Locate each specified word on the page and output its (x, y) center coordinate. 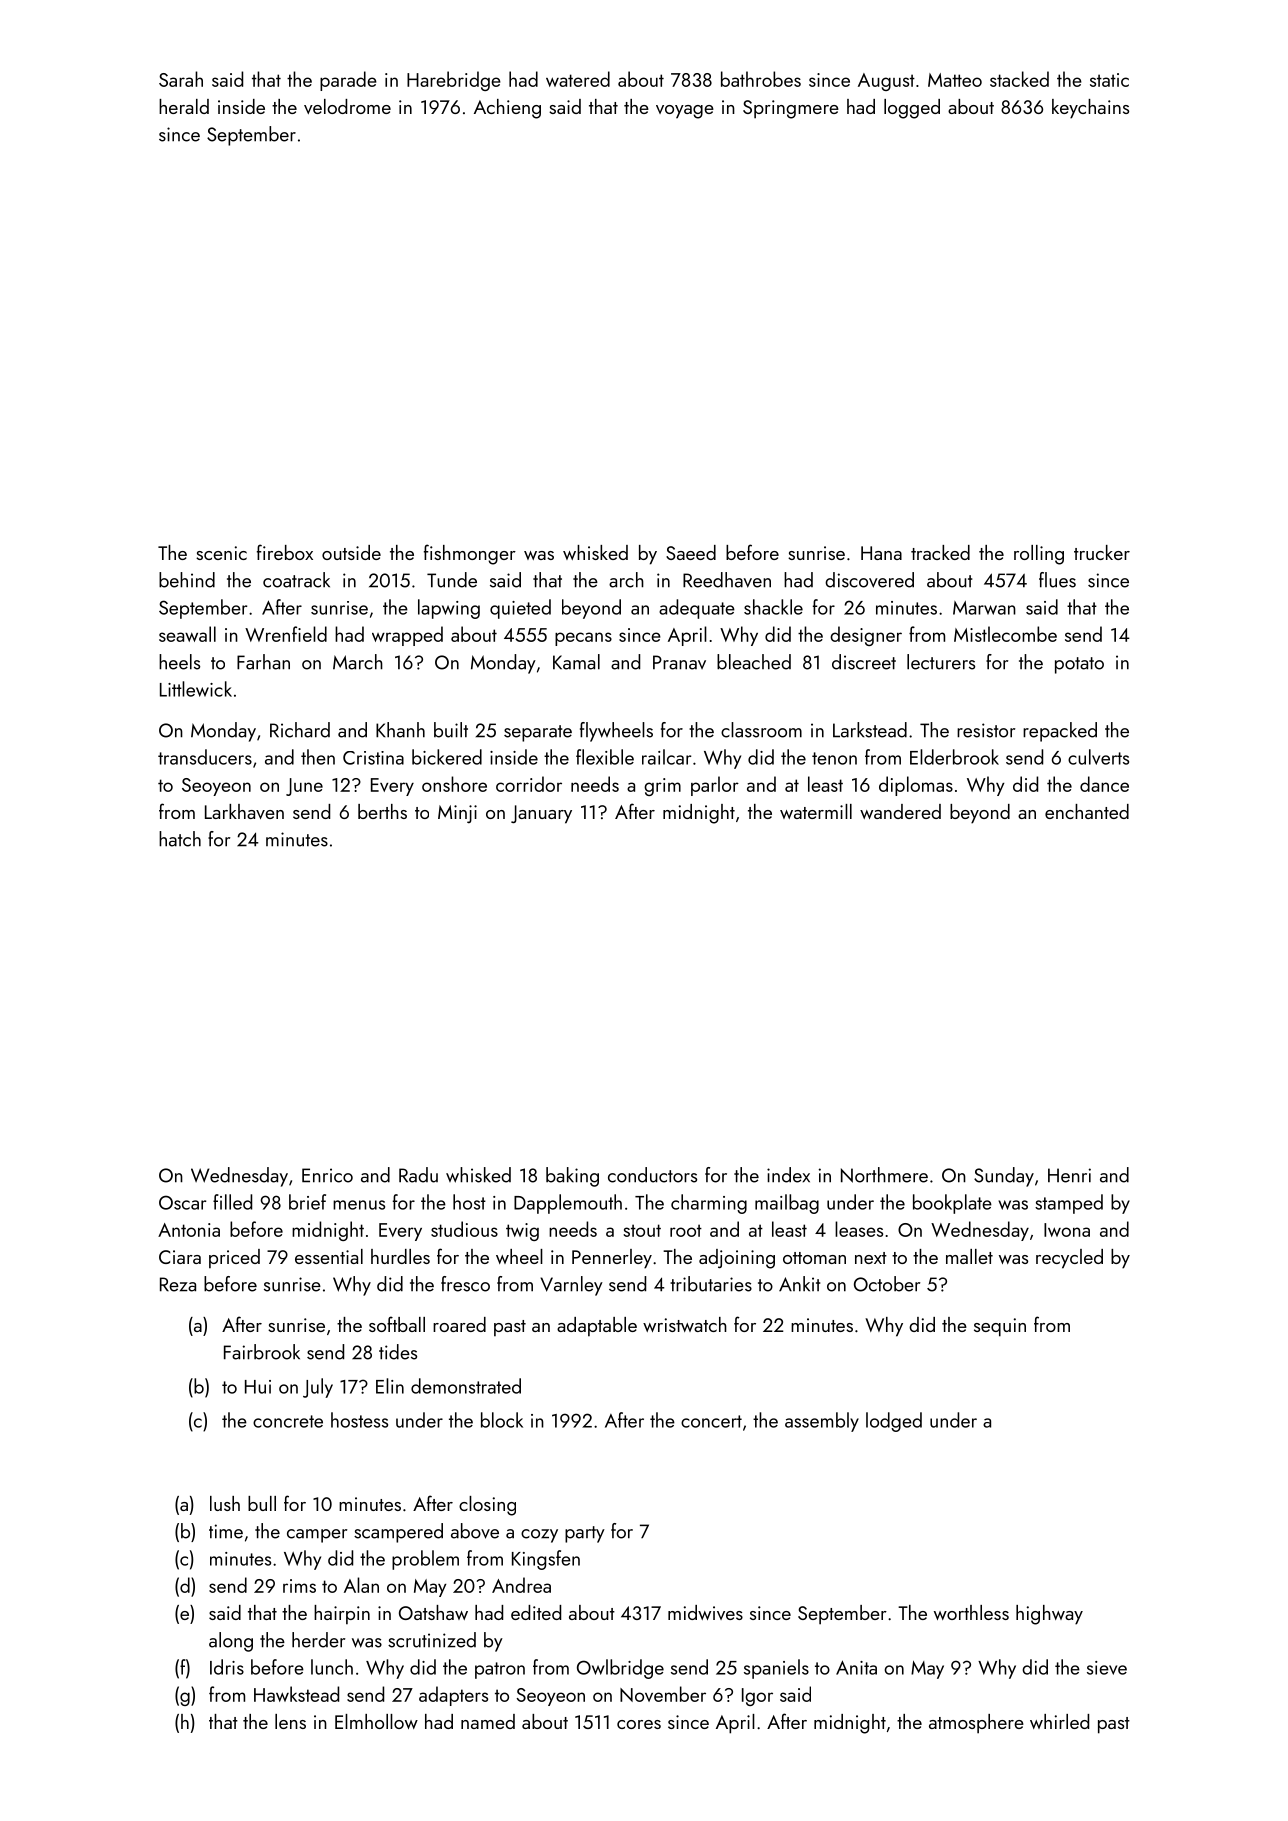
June (304, 787)
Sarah (181, 79)
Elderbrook (954, 757)
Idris (227, 1667)
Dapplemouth (568, 1204)
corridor (529, 784)
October (887, 1284)
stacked (1019, 79)
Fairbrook (262, 1352)
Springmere (791, 109)
